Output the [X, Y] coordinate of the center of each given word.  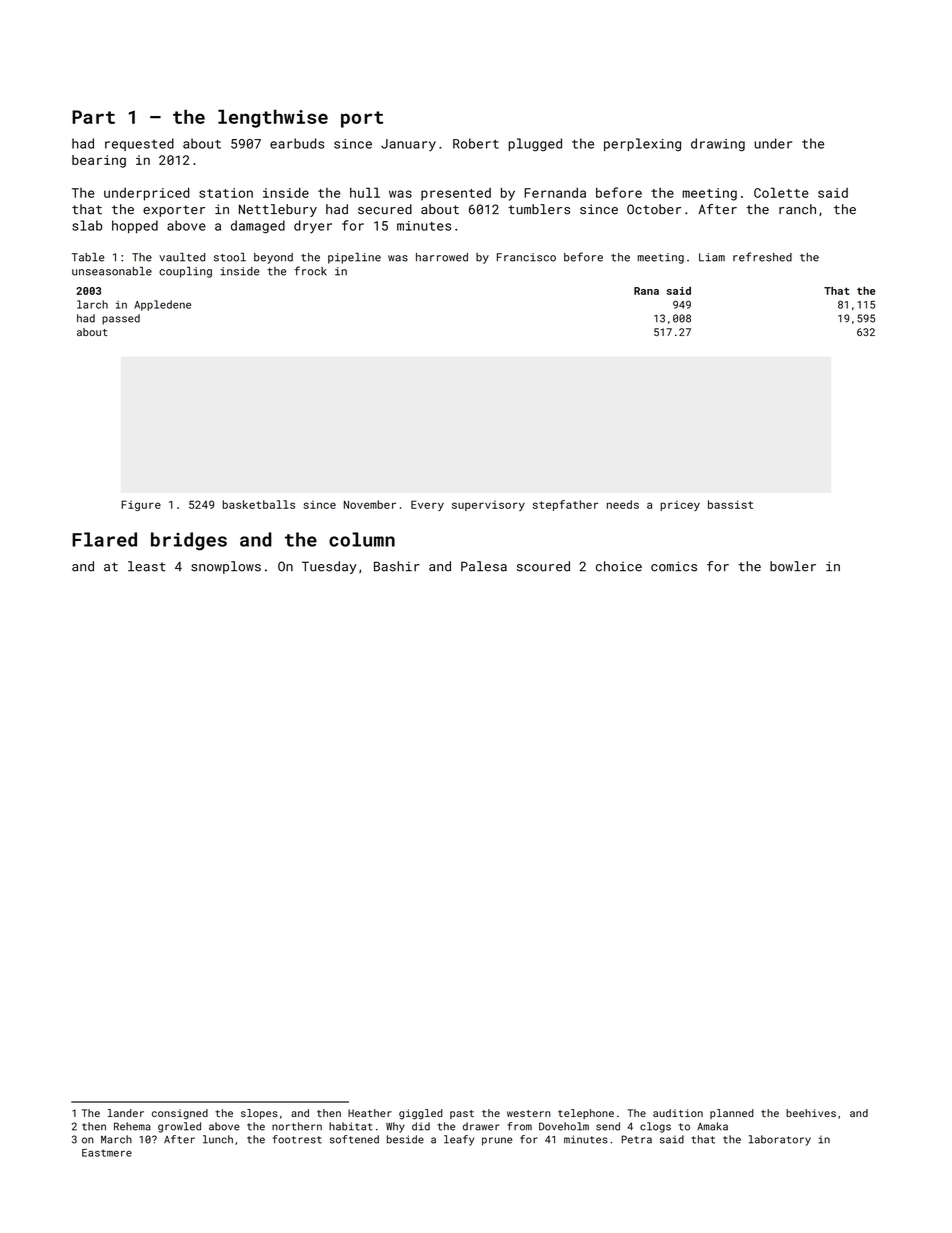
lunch [218, 1139]
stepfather [565, 505]
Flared [104, 539]
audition [678, 1113]
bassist [730, 504]
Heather [370, 1113]
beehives [811, 1113]
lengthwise [273, 118]
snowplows [226, 567]
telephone [586, 1114]
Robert [476, 143]
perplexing [642, 145]
